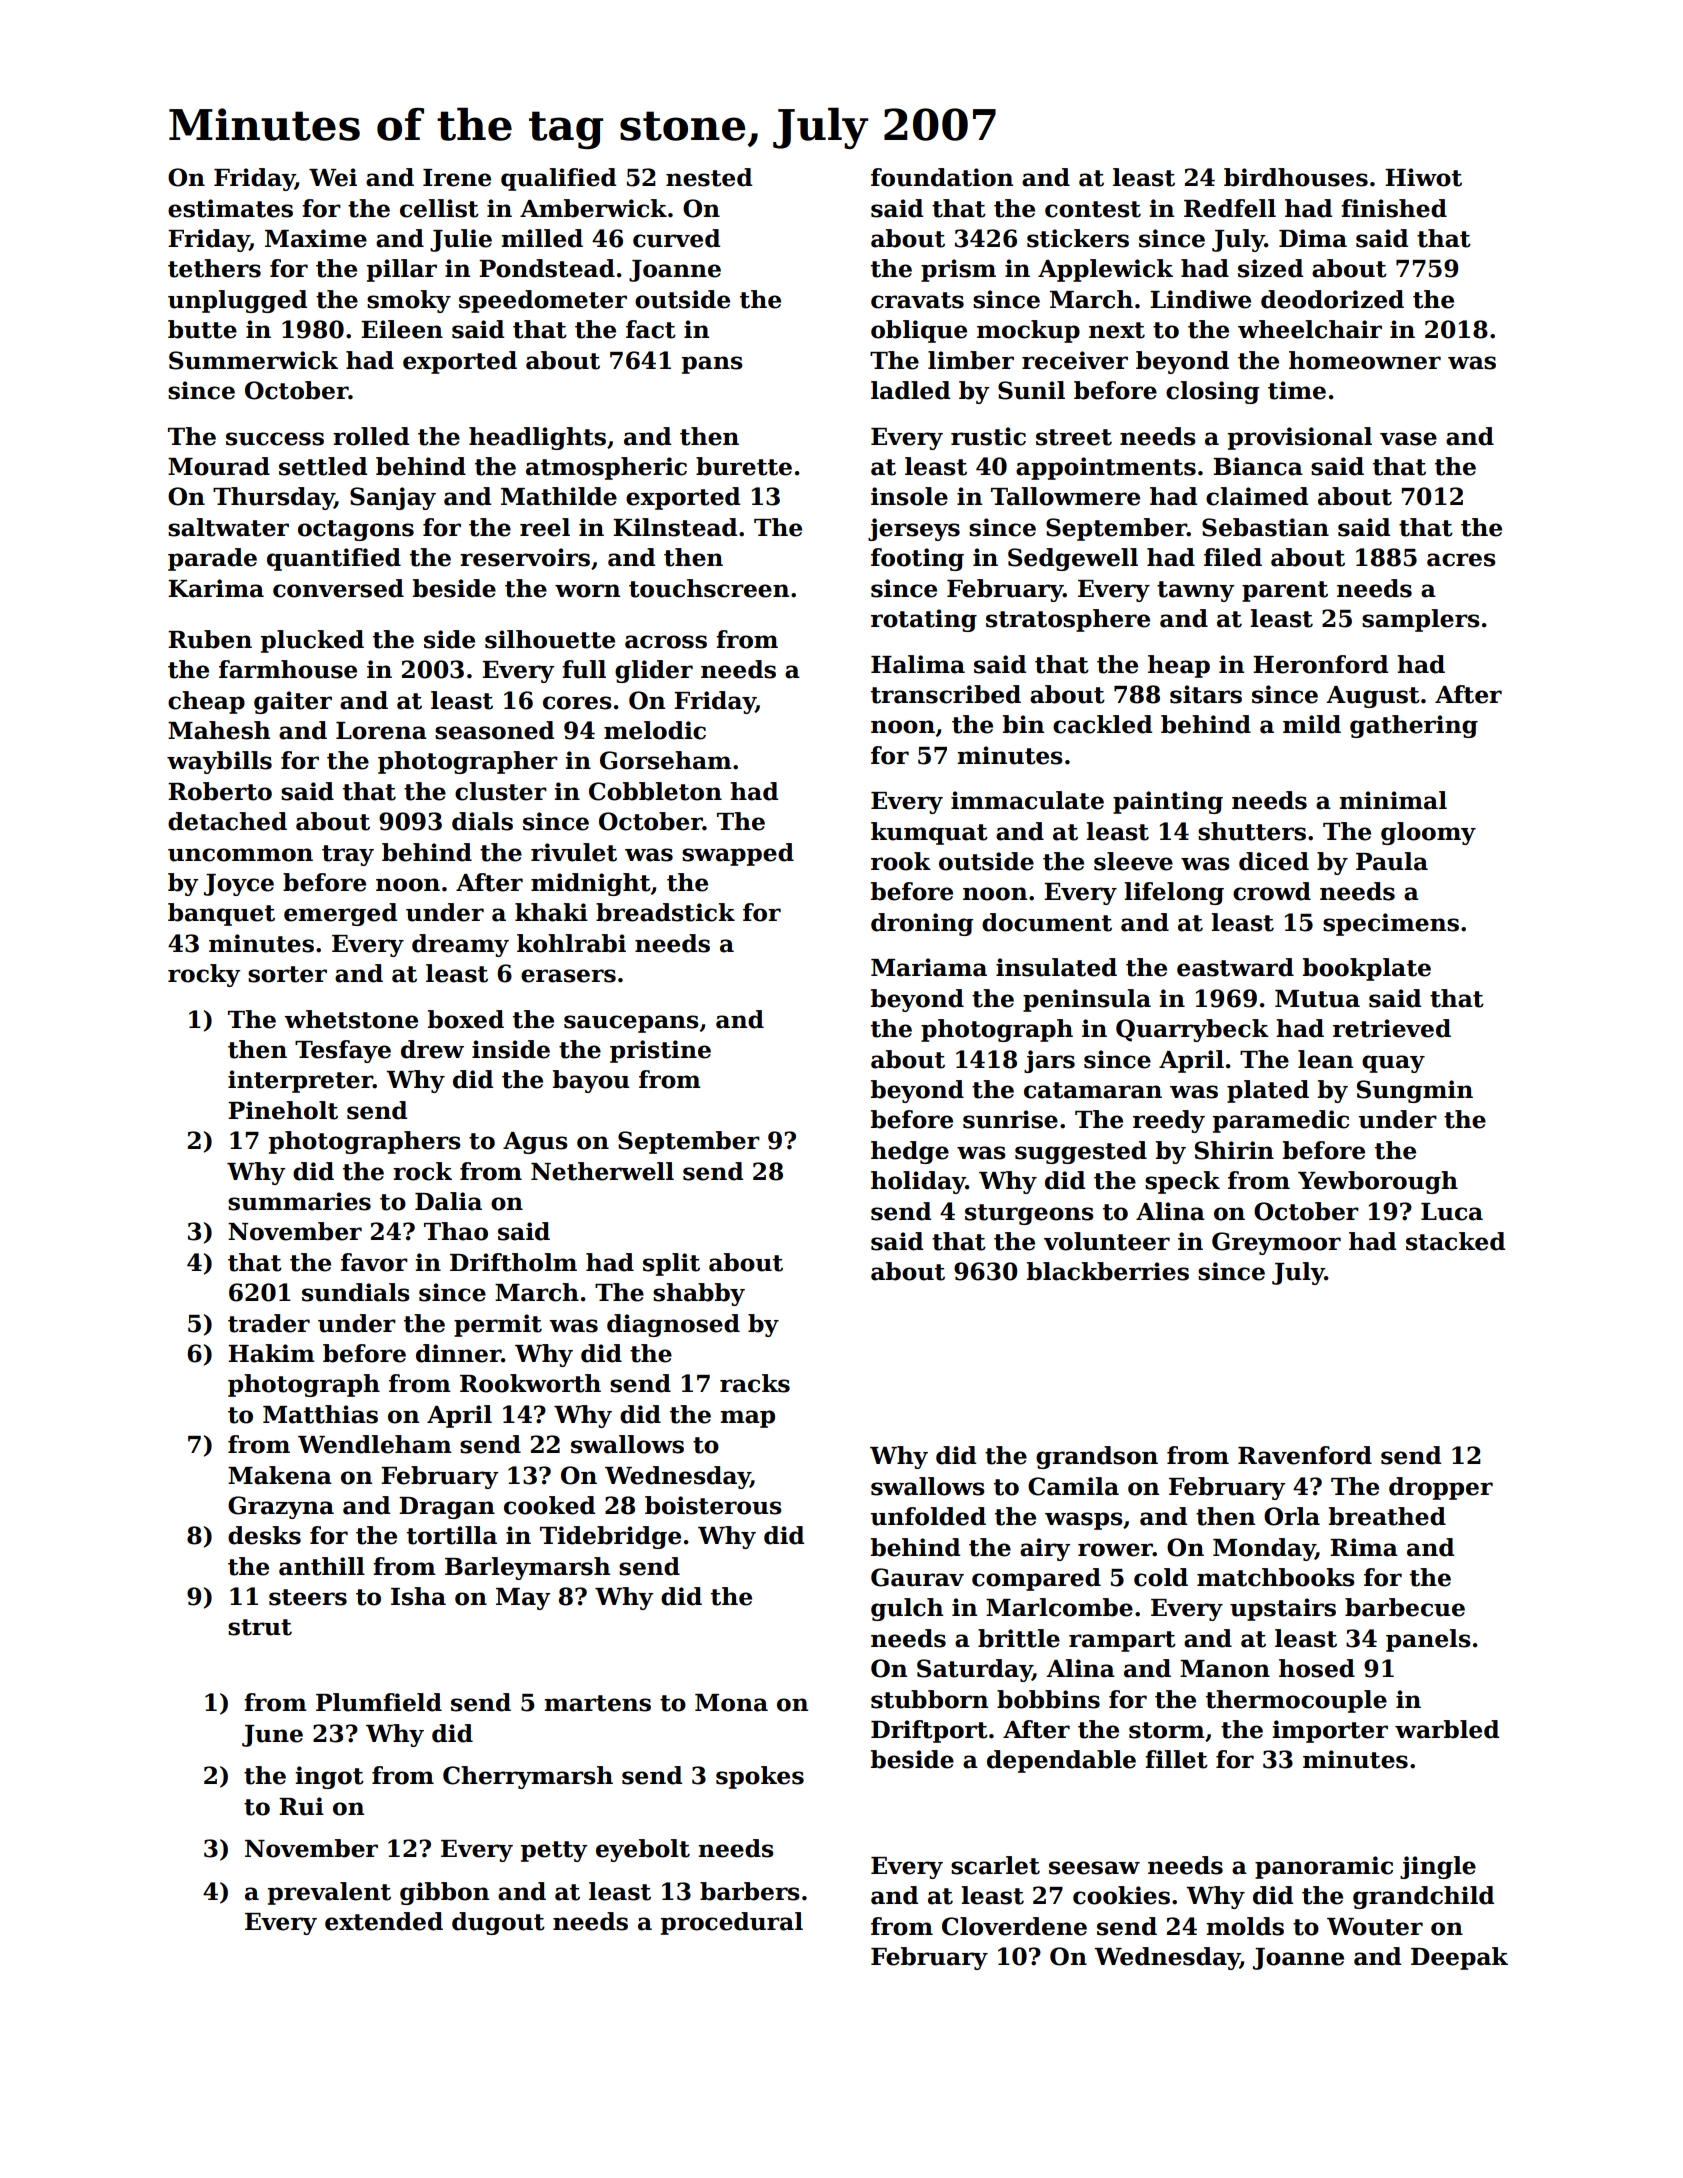 The height and width of the document is (2178, 1683). What do you see at coordinates (1097, 1457) in the document?
I see `grandson` at bounding box center [1097, 1457].
